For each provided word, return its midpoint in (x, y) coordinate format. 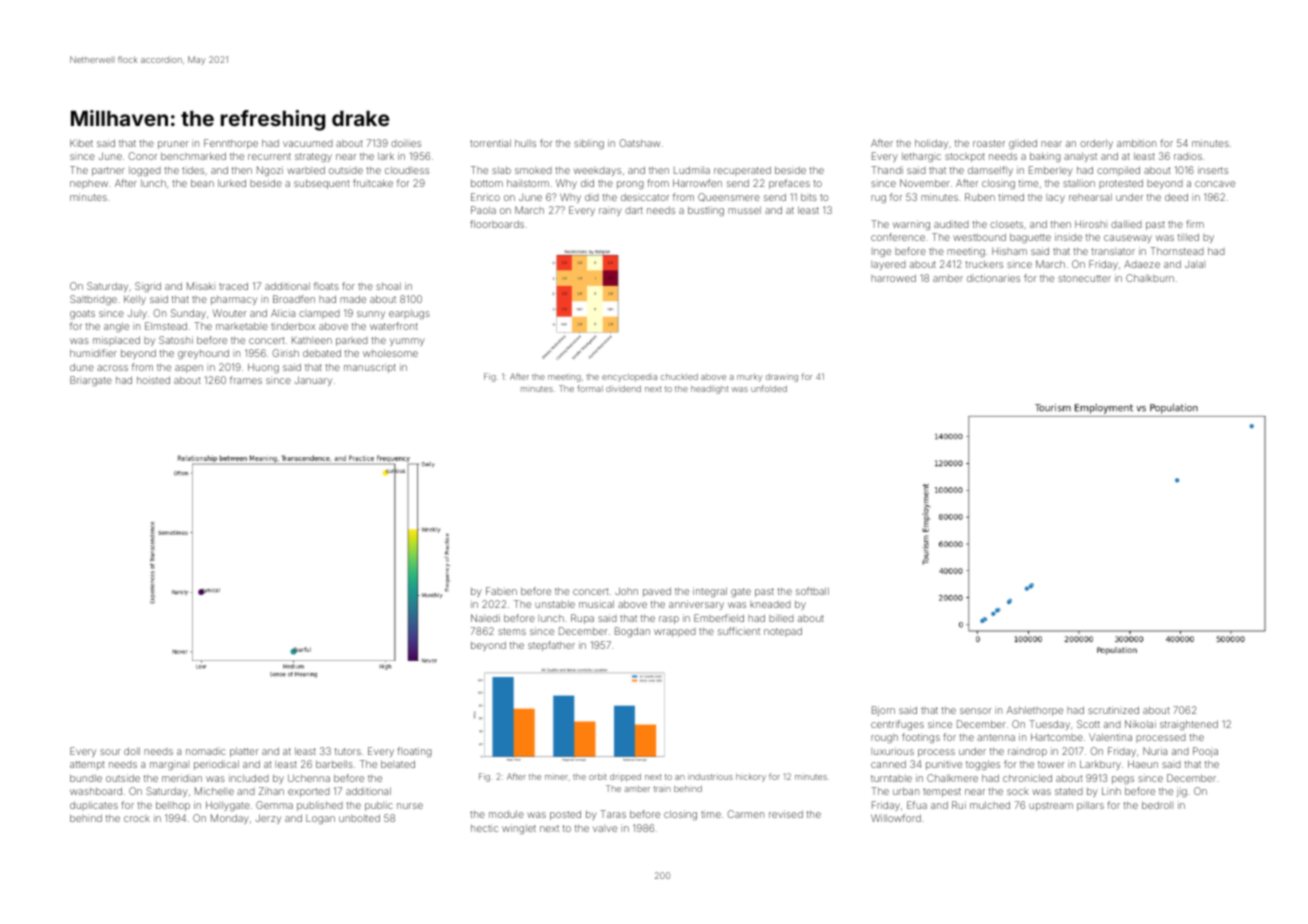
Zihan (271, 791)
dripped (625, 777)
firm (1195, 224)
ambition (1136, 143)
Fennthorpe (231, 144)
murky (749, 378)
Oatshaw (639, 143)
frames (246, 380)
